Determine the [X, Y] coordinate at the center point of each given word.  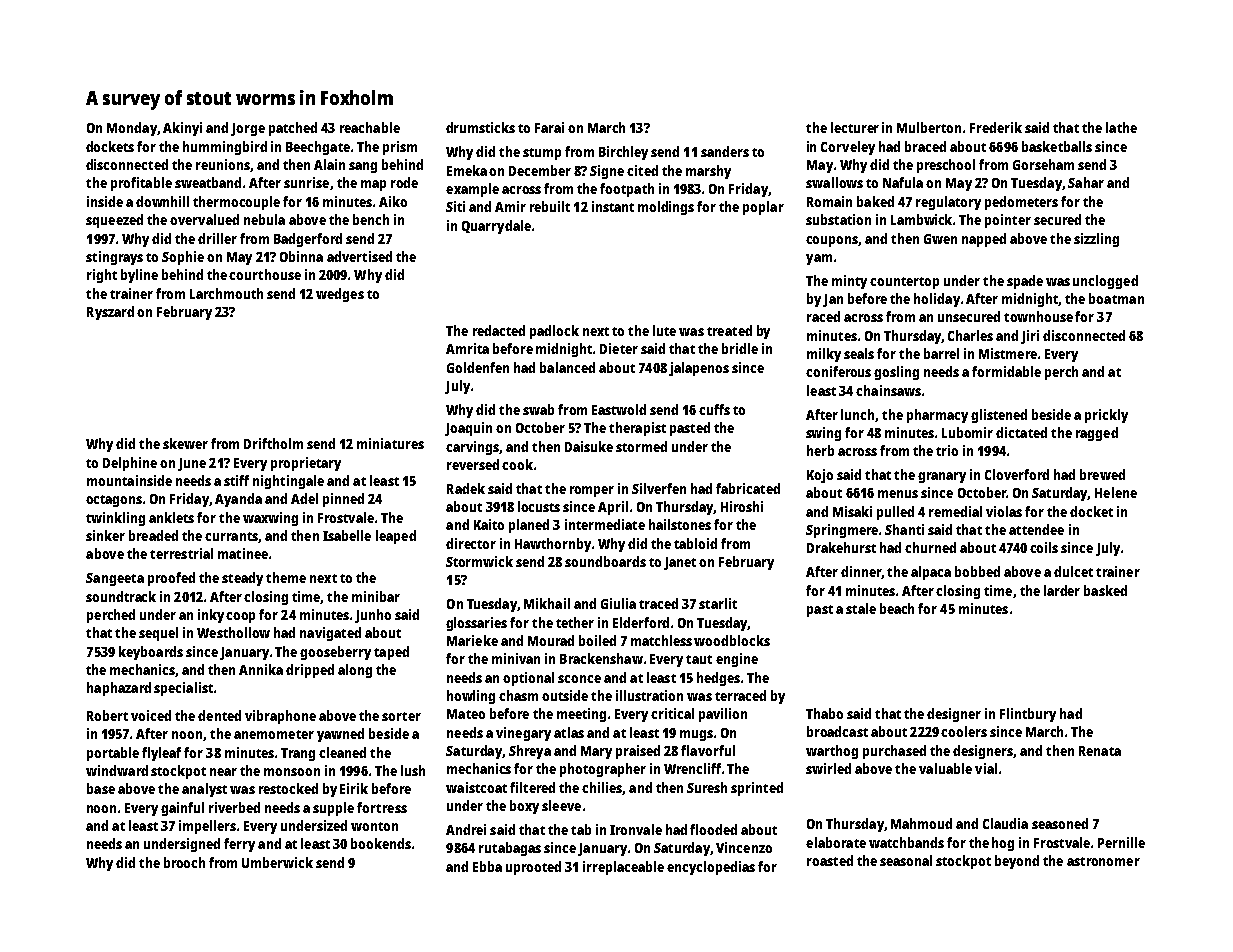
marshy [708, 172]
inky [211, 616]
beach [897, 608]
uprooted [533, 868]
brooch [184, 862]
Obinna [301, 256]
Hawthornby [553, 545]
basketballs [1057, 146]
